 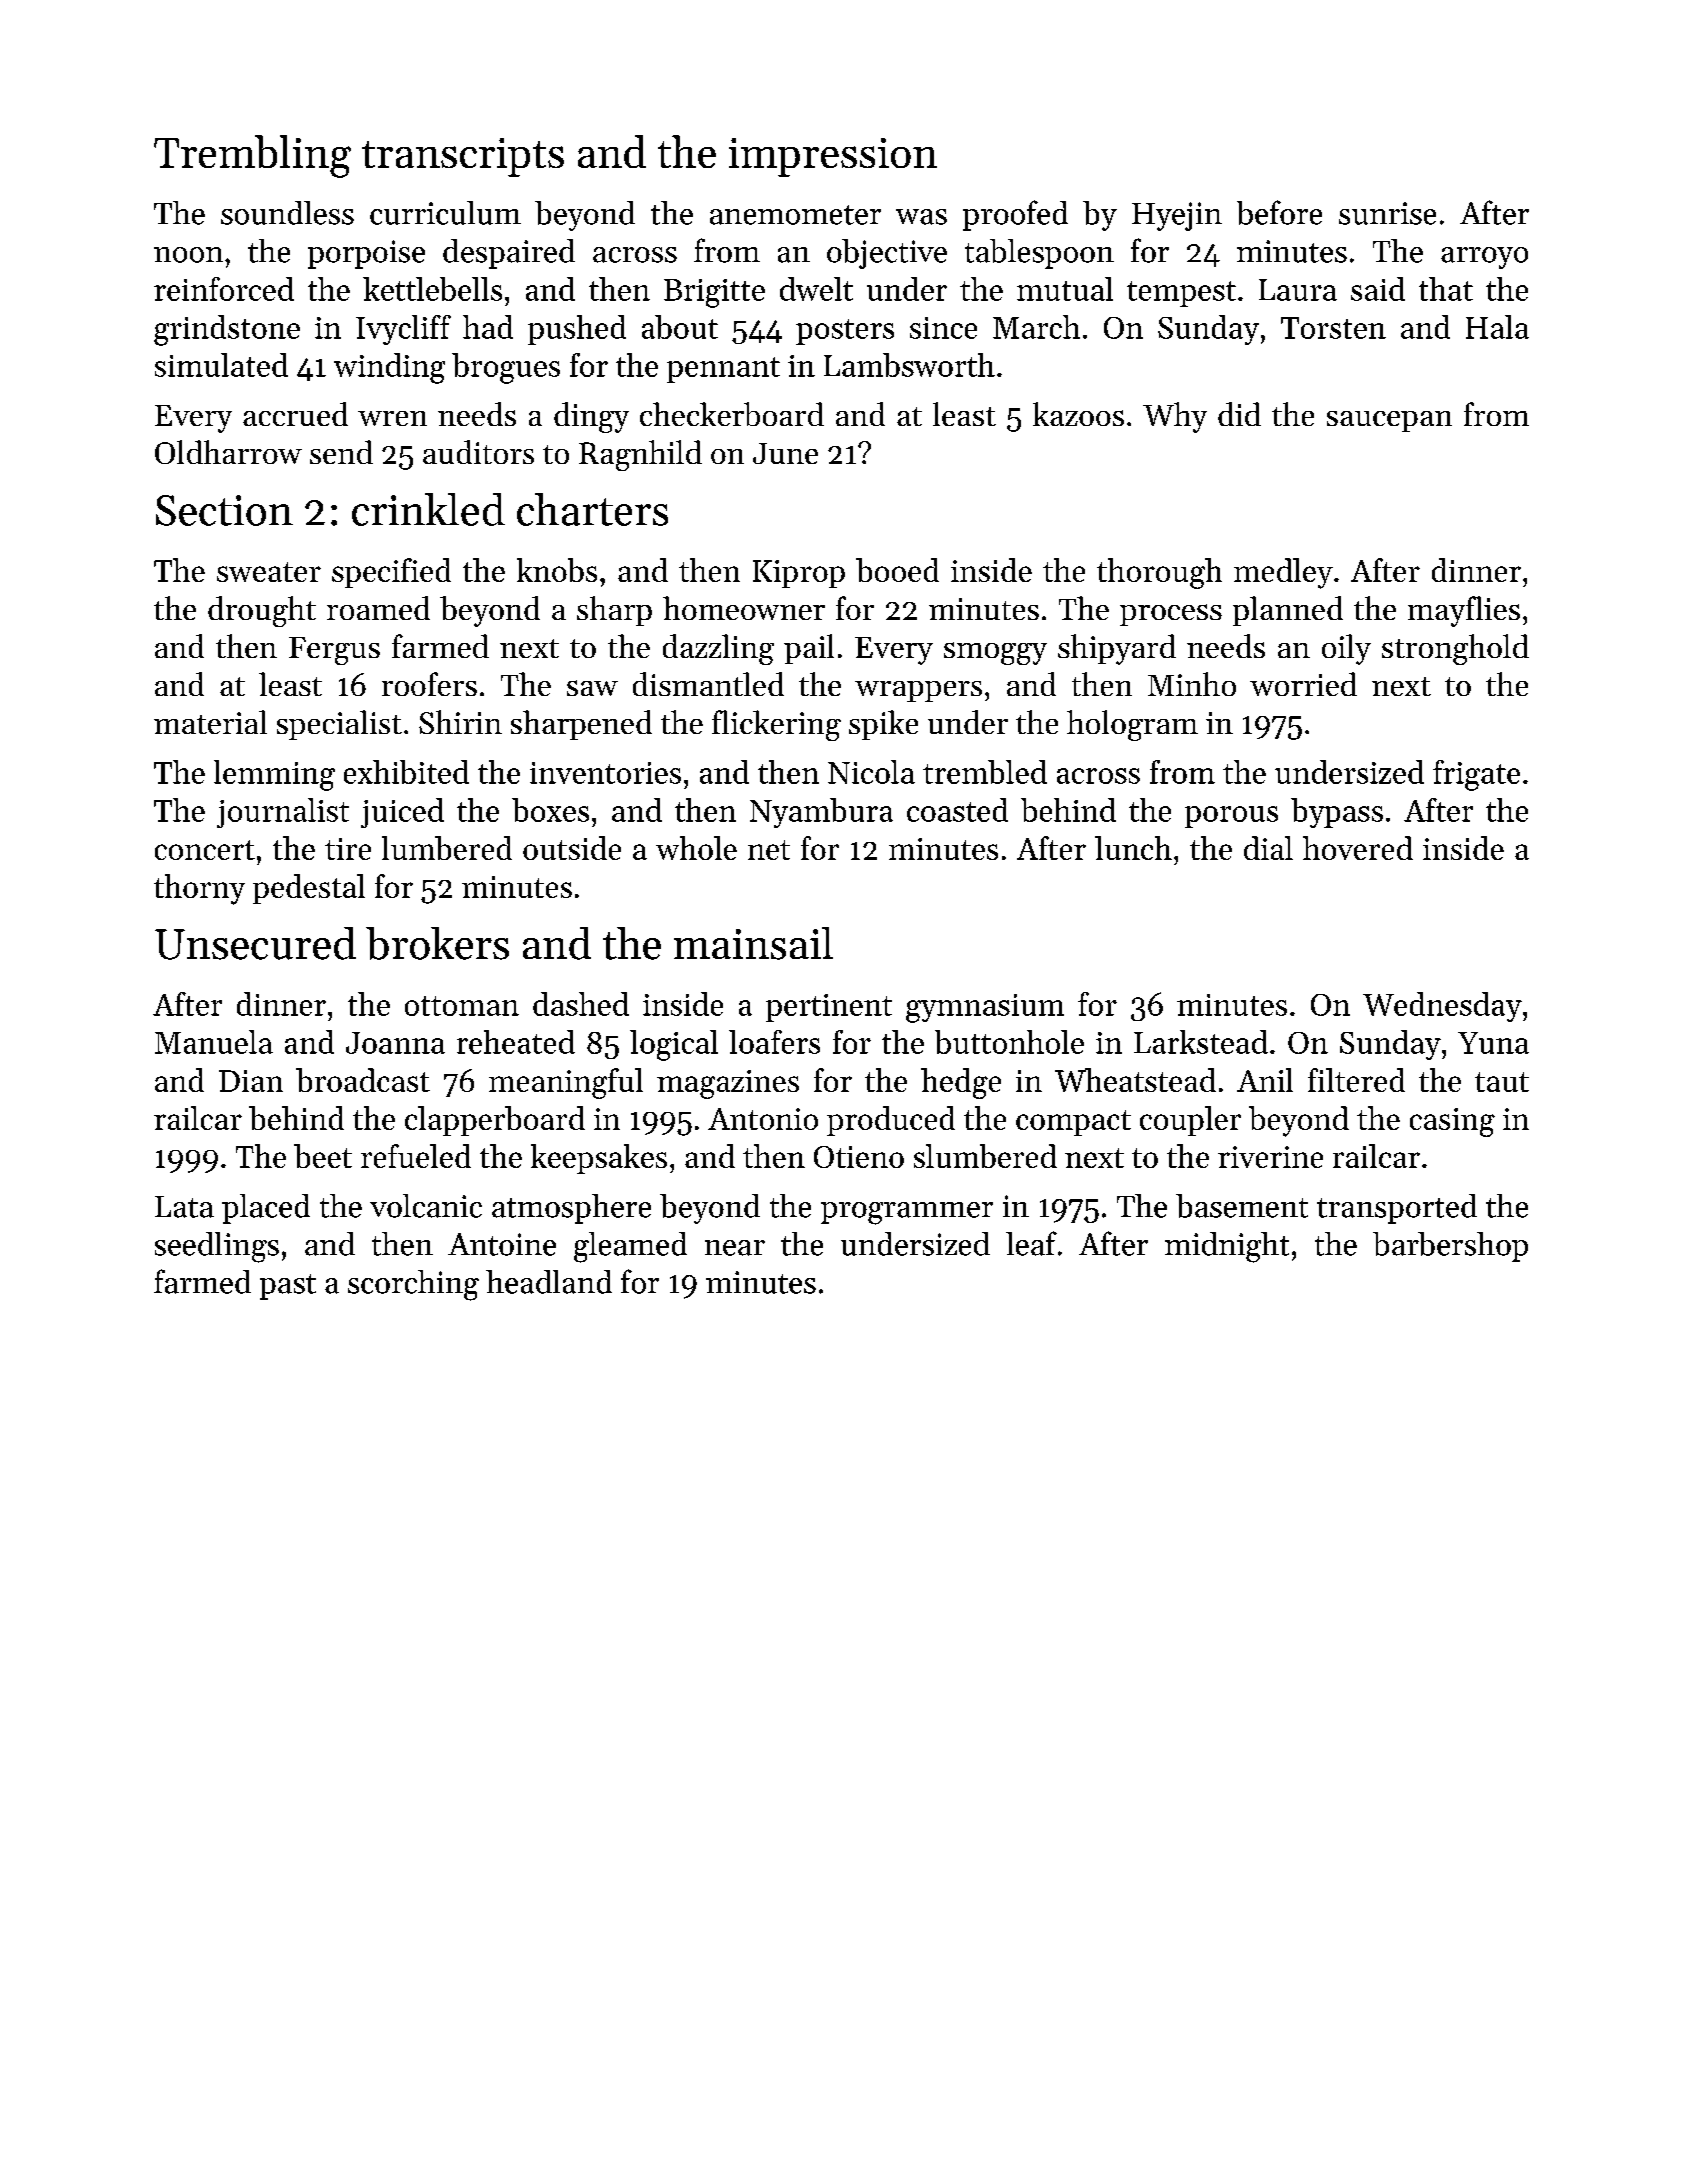 I want to click on kazoos, so click(x=1078, y=414).
